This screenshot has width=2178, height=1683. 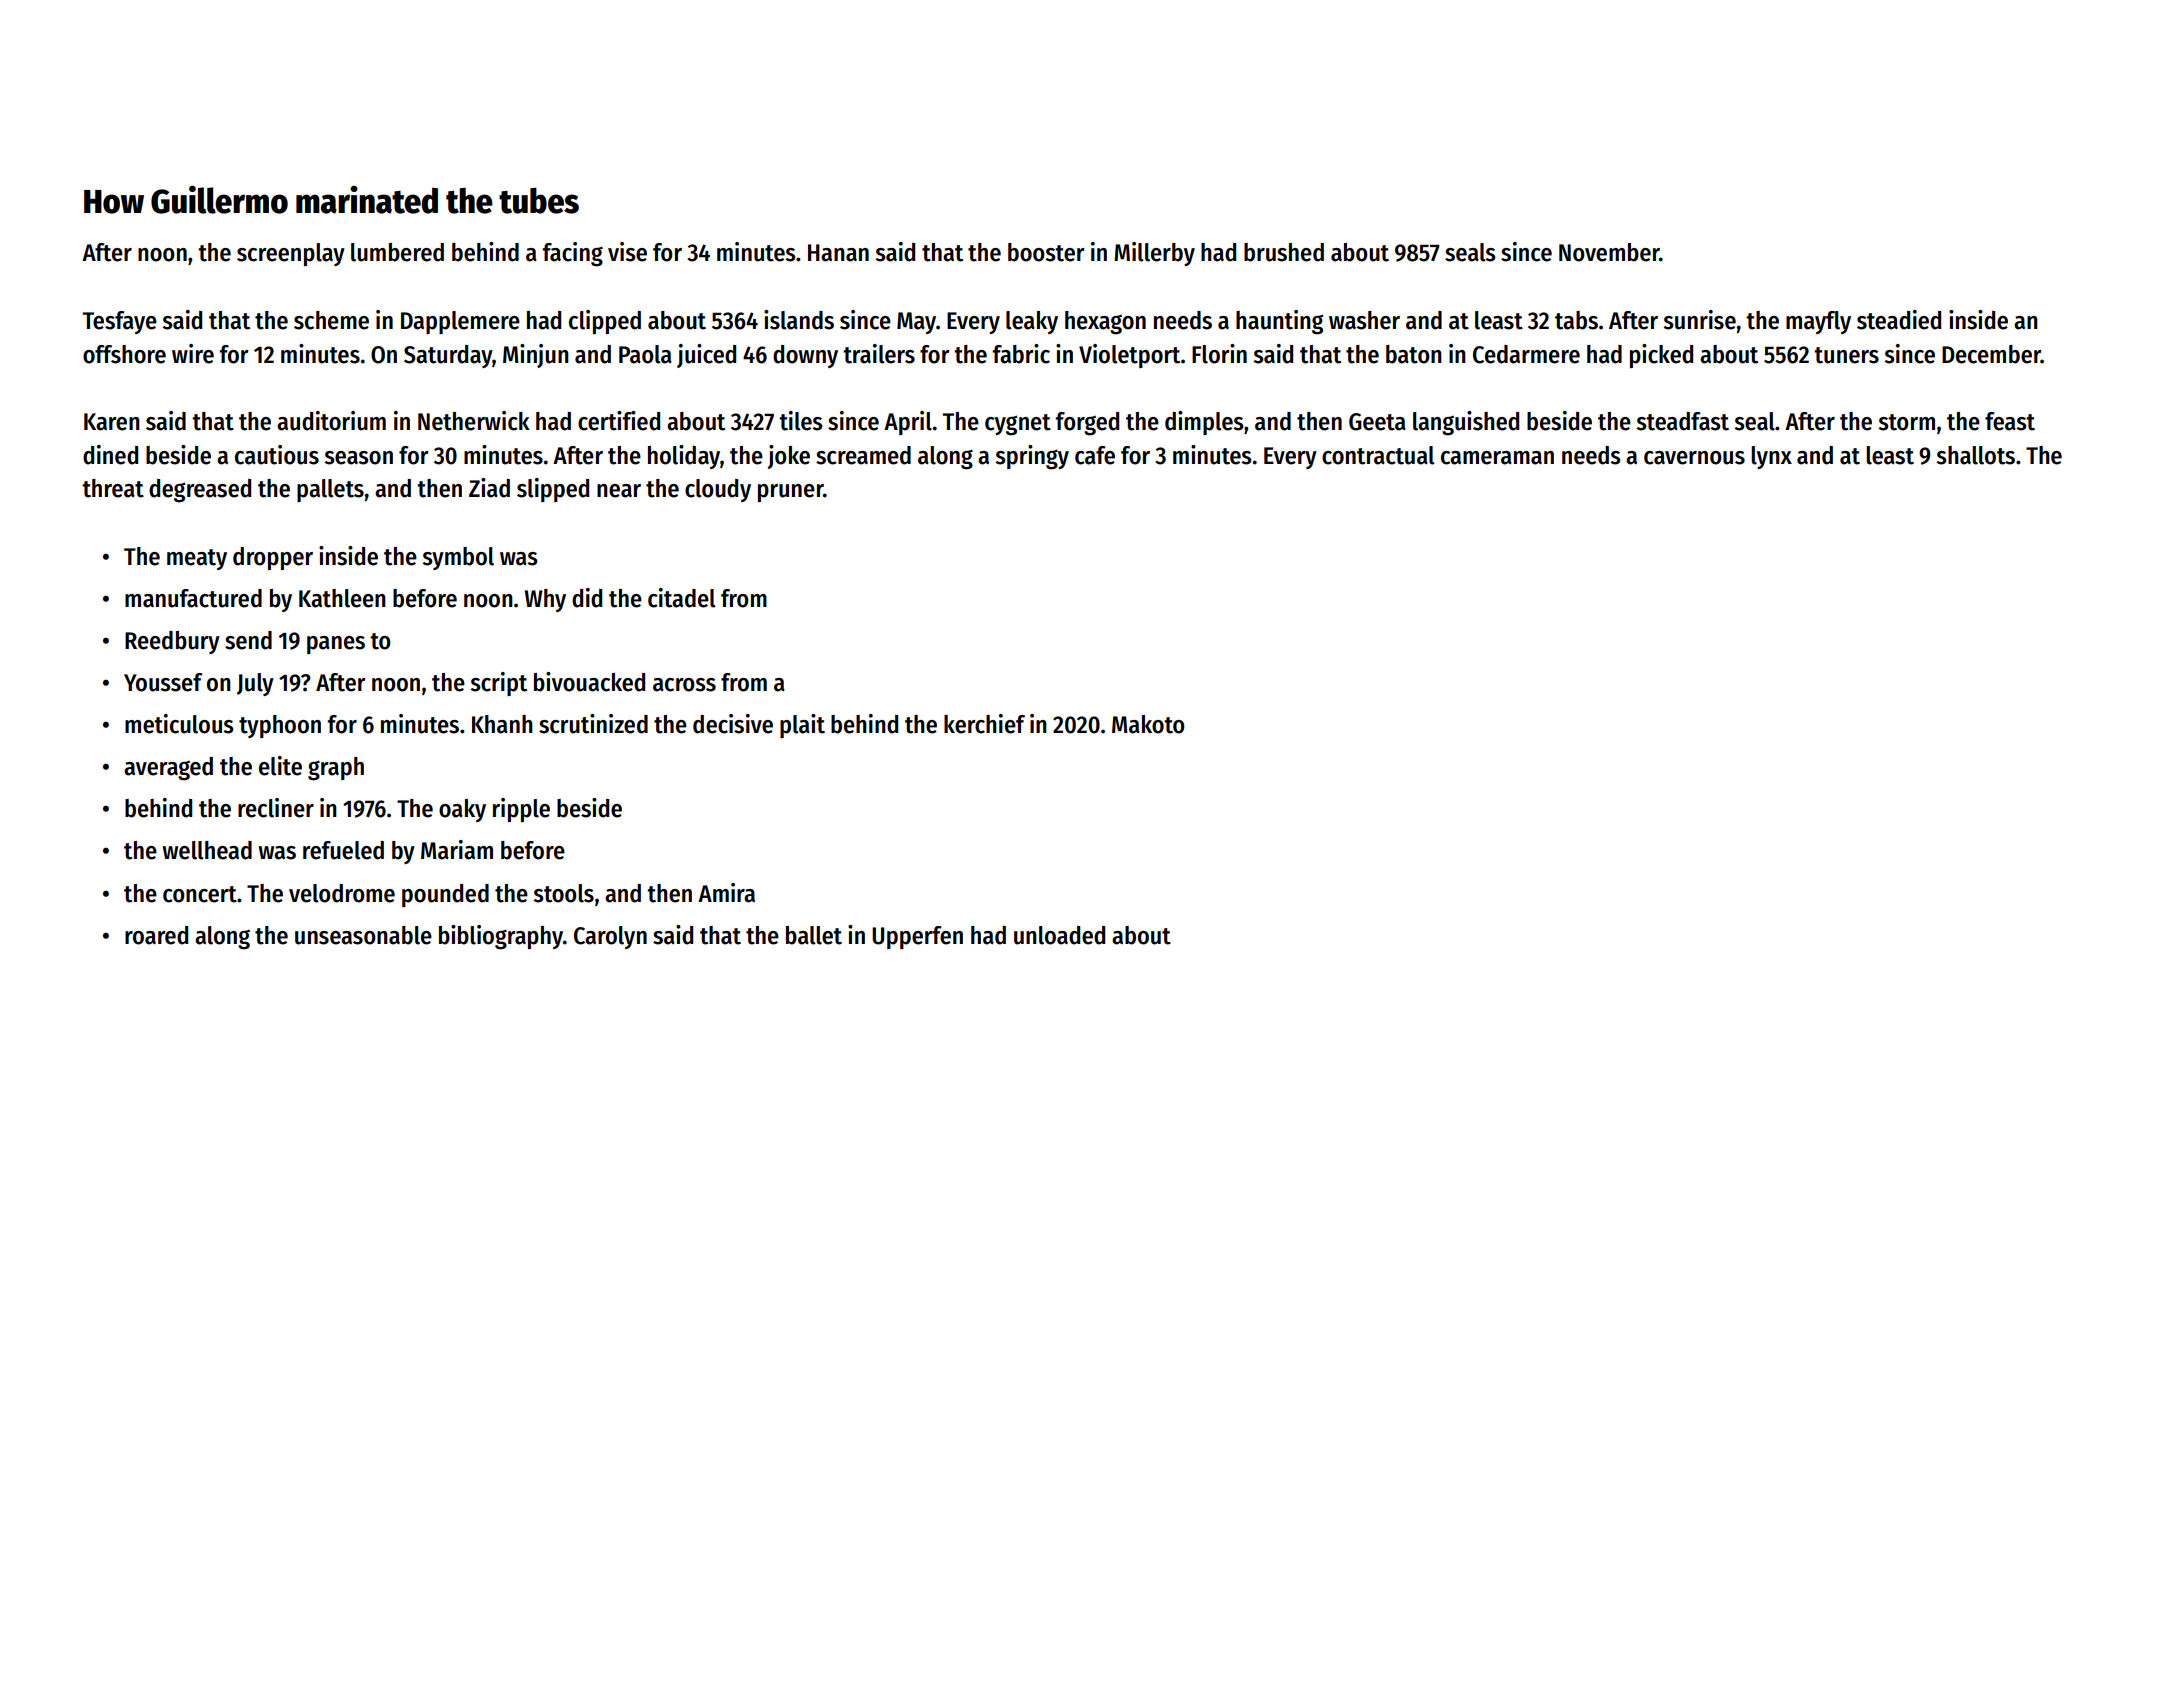 I want to click on Makoto, so click(x=1148, y=724).
